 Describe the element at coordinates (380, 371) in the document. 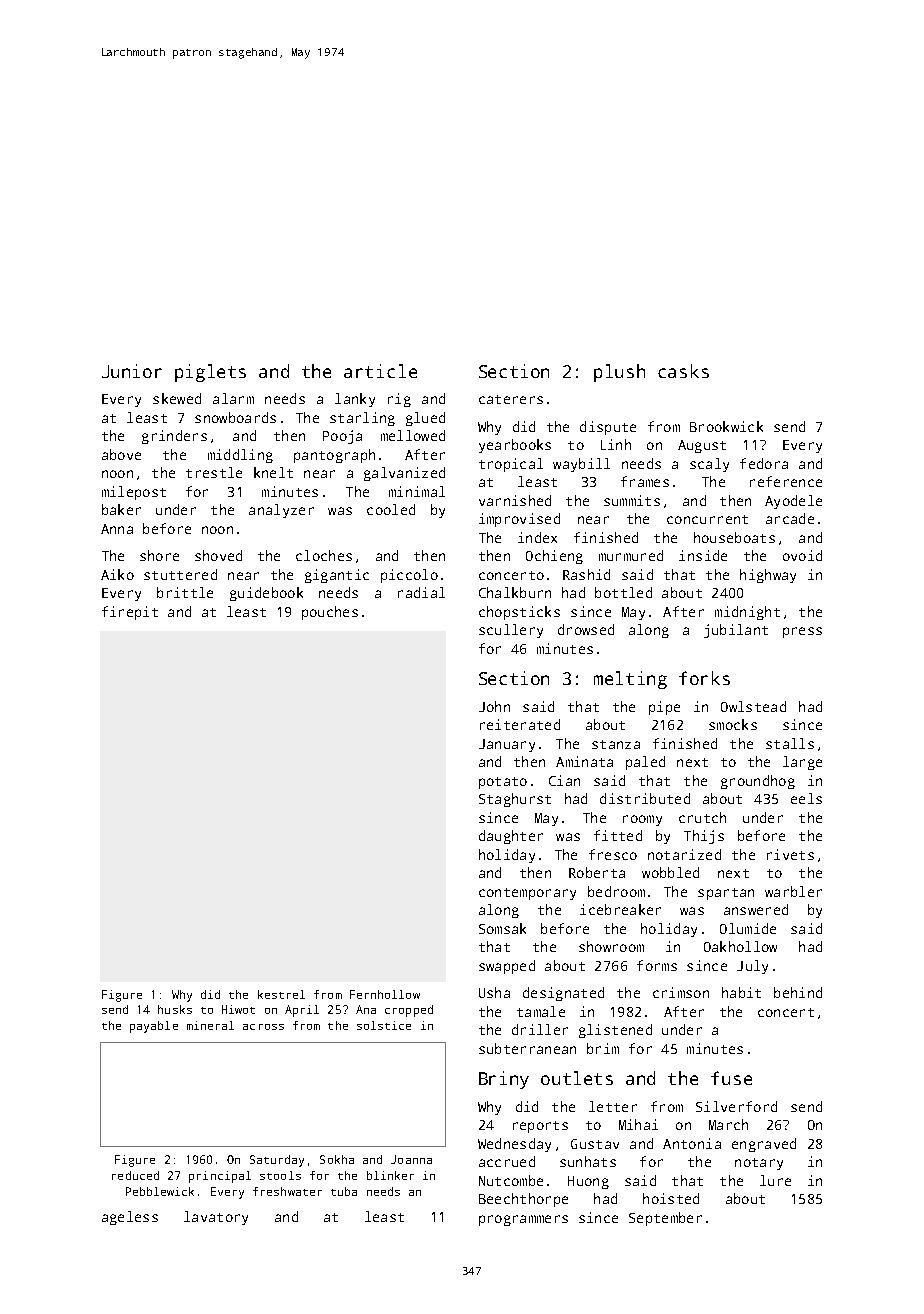

I see `article` at that location.
